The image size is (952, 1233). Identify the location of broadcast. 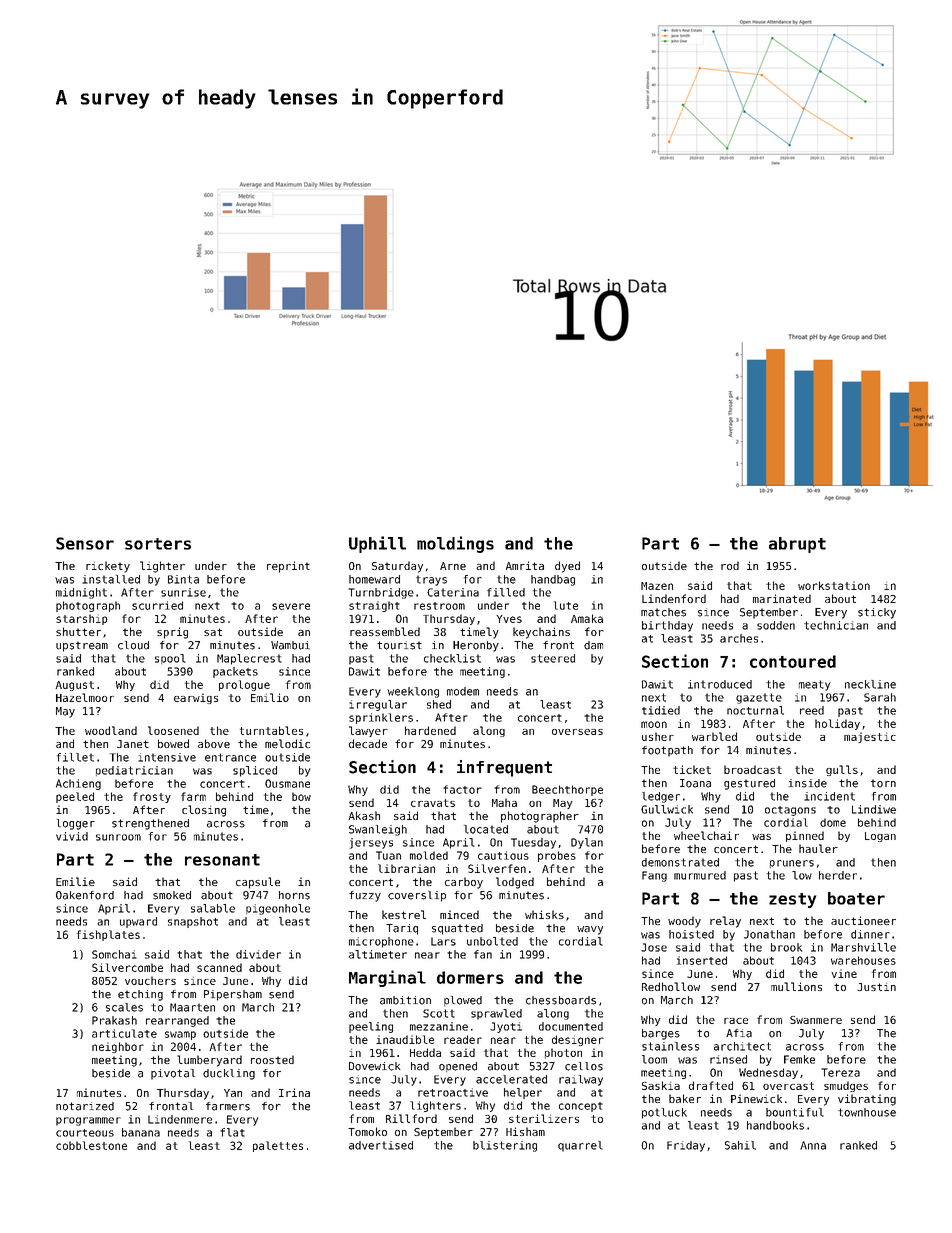
(753, 769).
